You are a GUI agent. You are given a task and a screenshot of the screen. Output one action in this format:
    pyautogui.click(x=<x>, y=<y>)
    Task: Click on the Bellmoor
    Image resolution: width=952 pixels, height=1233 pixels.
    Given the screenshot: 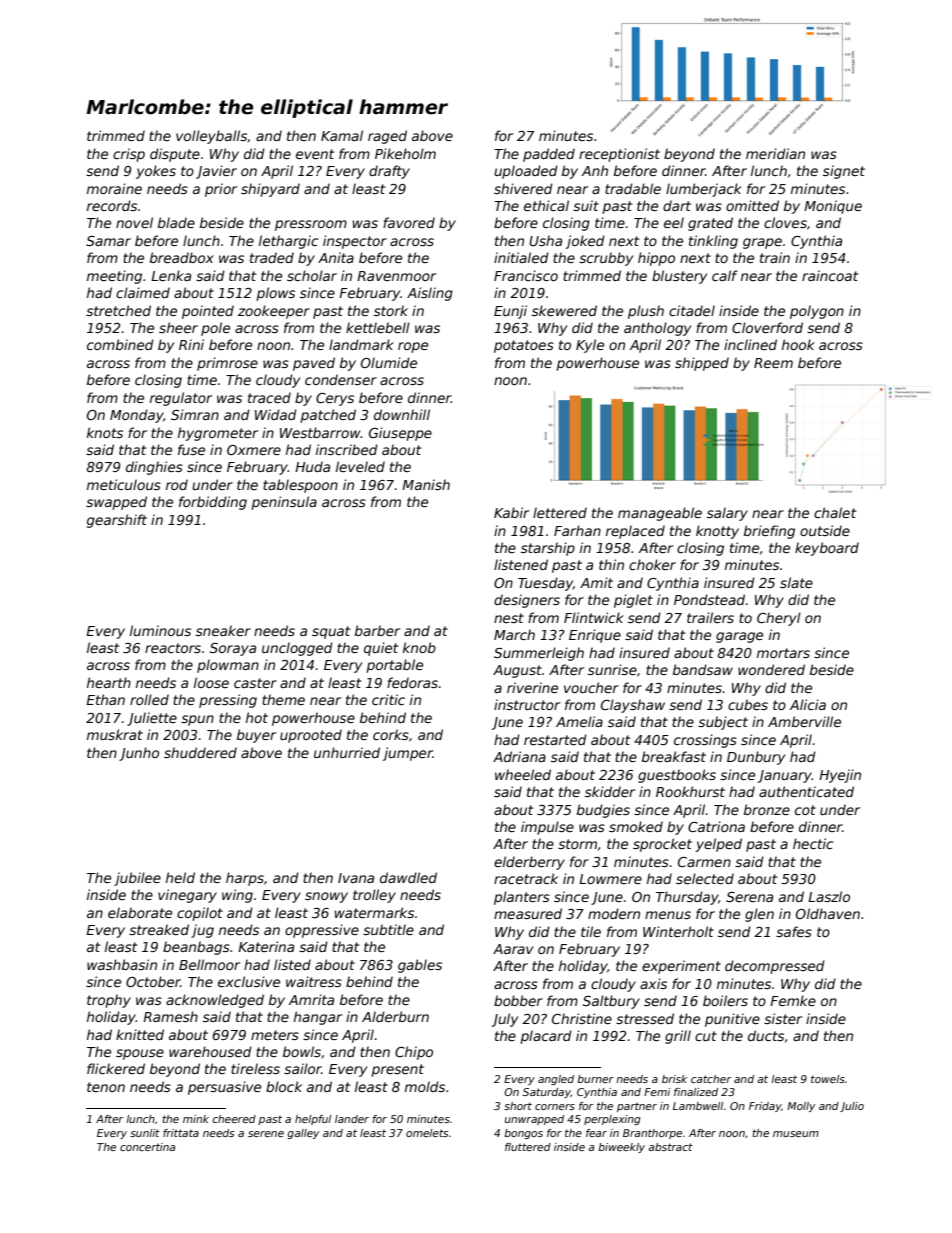 What is the action you would take?
    pyautogui.click(x=209, y=964)
